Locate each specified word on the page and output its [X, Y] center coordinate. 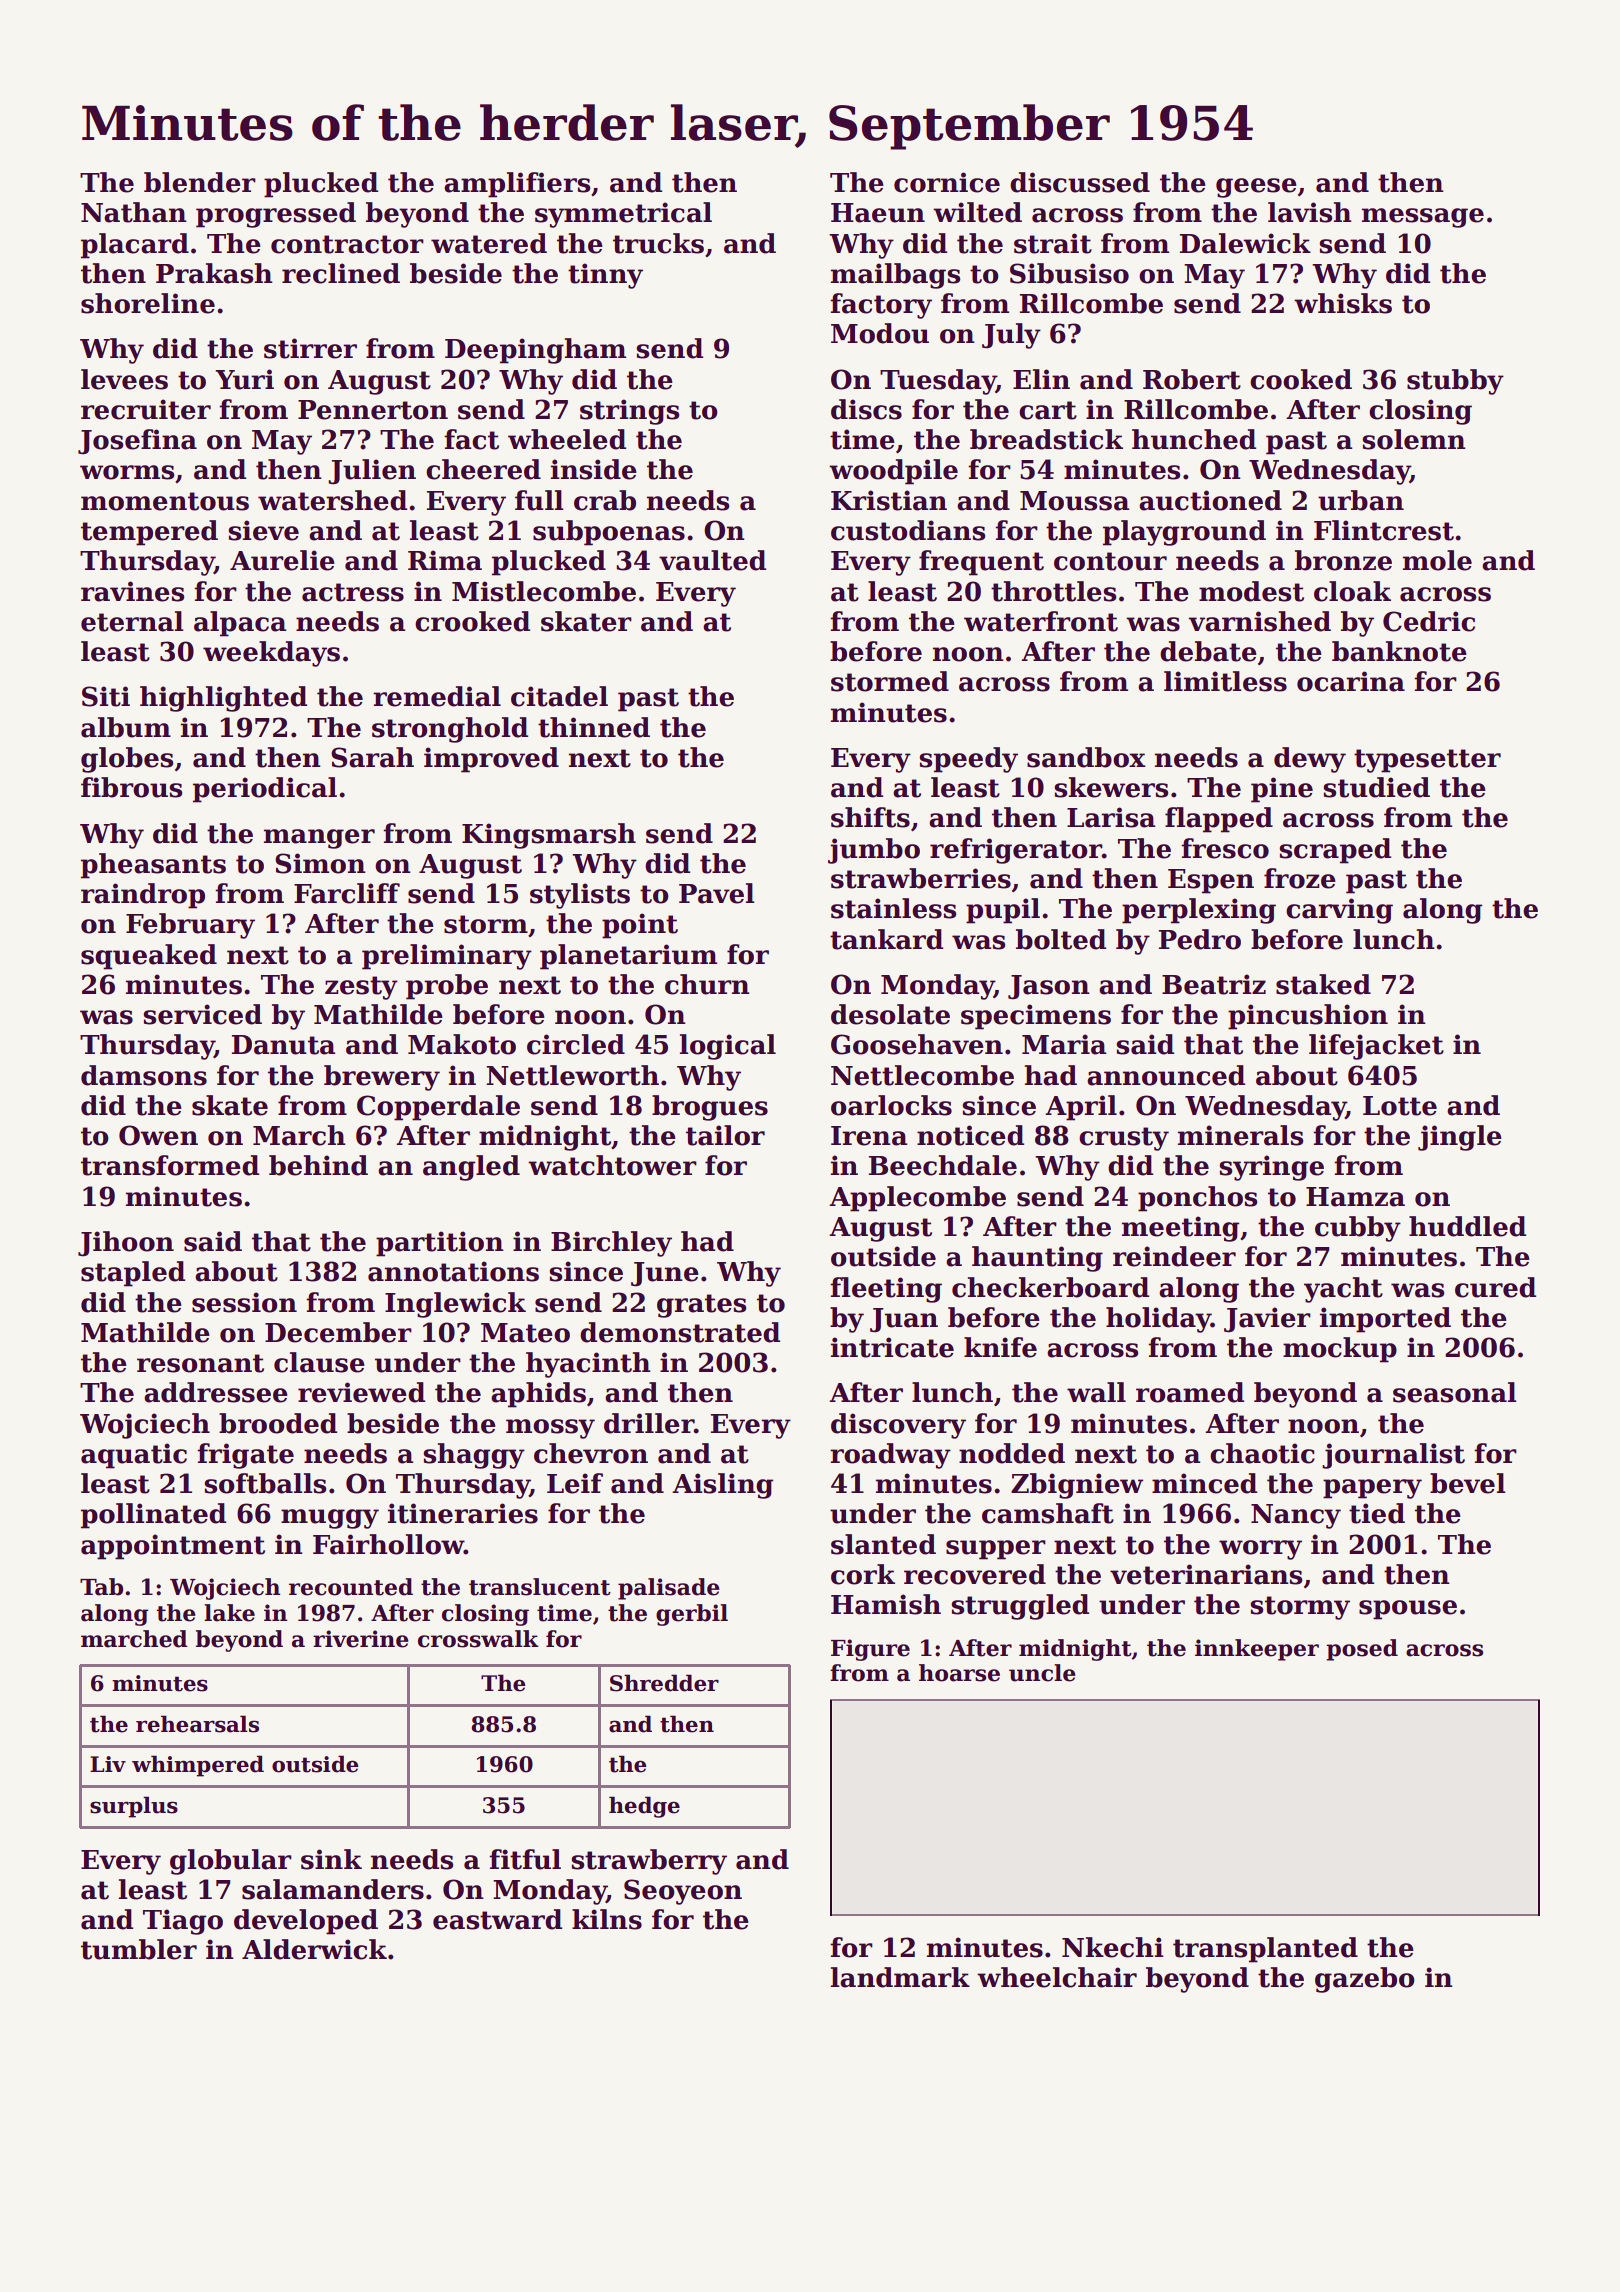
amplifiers [517, 185]
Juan [904, 1320]
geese [1256, 188]
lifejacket [1376, 1047]
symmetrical [623, 215]
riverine [361, 1639]
